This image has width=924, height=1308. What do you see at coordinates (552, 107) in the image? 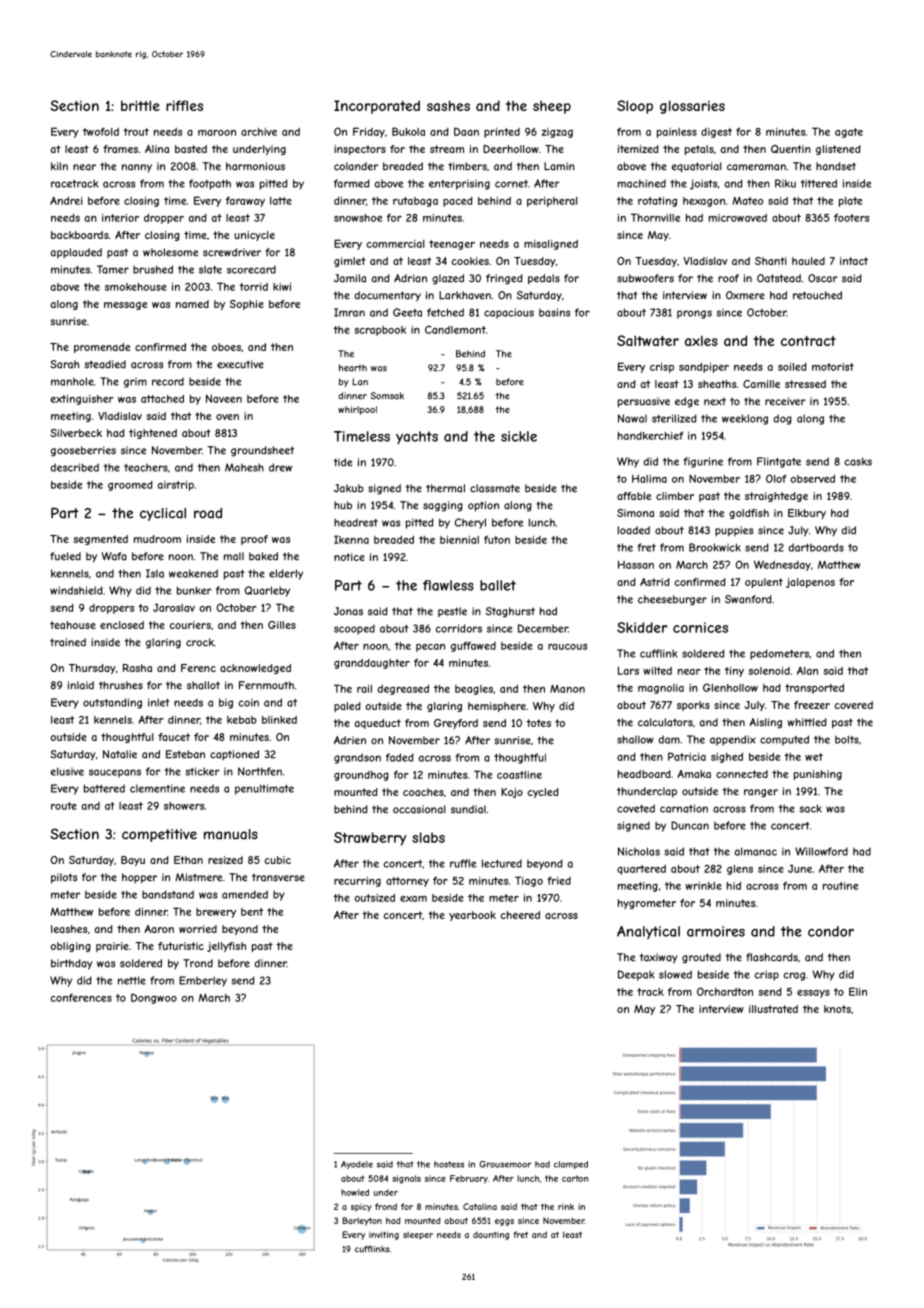
I see `sheep` at bounding box center [552, 107].
